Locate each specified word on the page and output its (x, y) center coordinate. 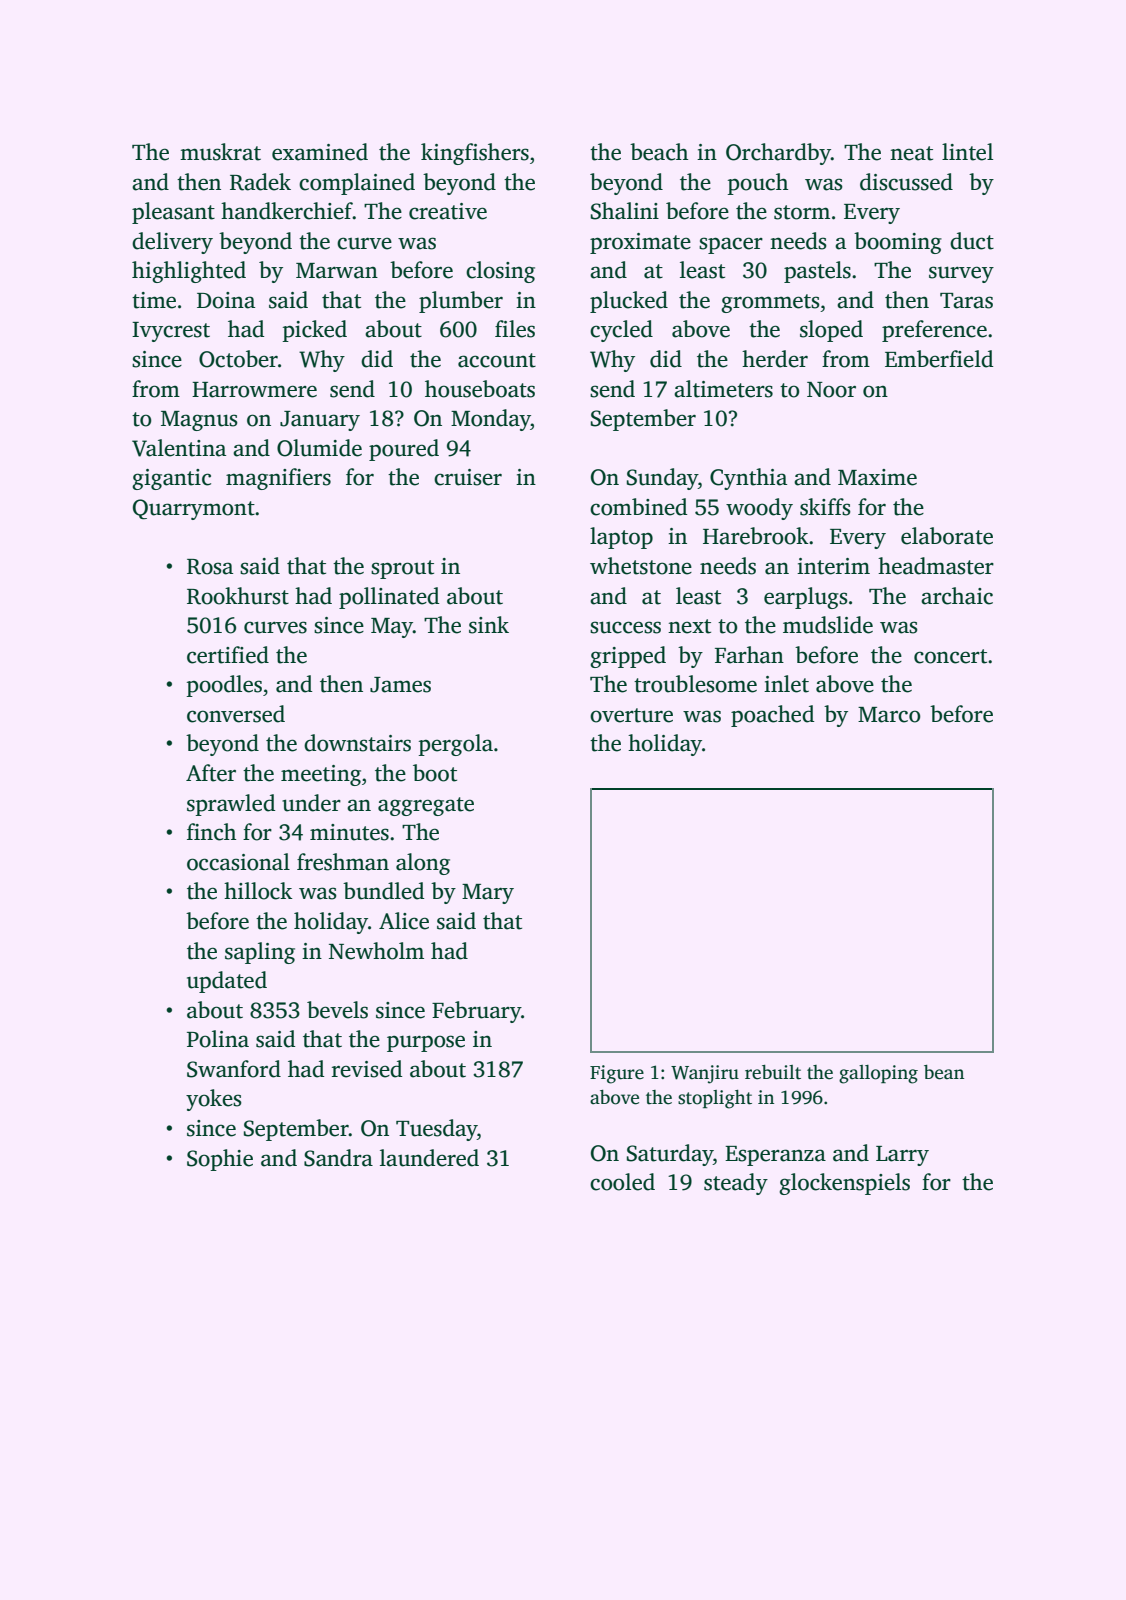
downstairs (357, 743)
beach (659, 152)
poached (772, 716)
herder (775, 359)
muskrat (220, 152)
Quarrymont (194, 509)
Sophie (220, 1160)
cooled (622, 1182)
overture (631, 715)
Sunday (662, 479)
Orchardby (778, 154)
